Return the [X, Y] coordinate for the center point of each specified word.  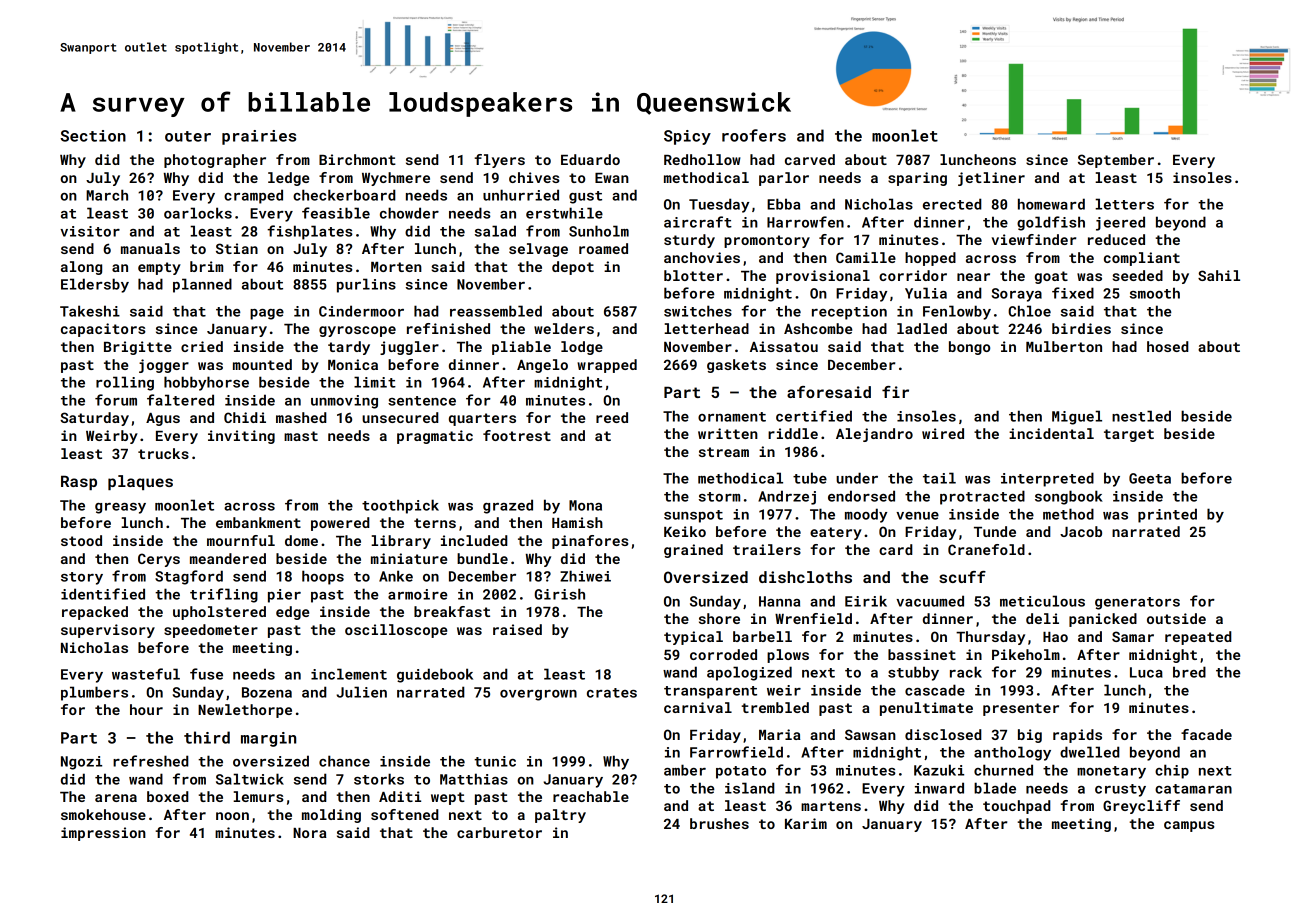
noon [232, 816]
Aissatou [784, 346]
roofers [754, 135]
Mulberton [1064, 346]
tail [939, 478]
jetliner [991, 179]
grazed [508, 506]
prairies [259, 137]
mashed [301, 417]
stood [81, 540]
